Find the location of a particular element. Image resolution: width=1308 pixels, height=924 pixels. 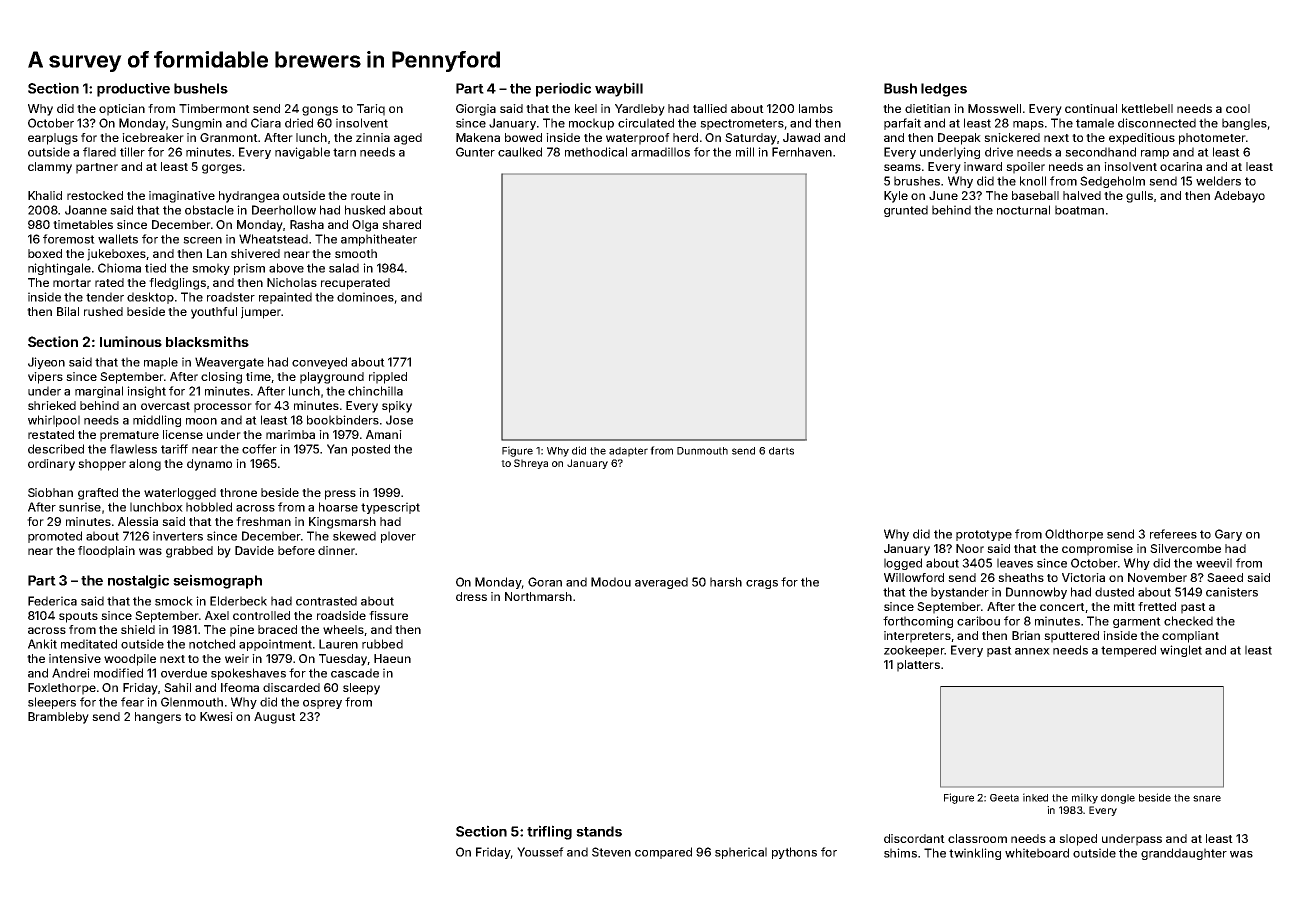

amphitheater is located at coordinates (379, 240).
